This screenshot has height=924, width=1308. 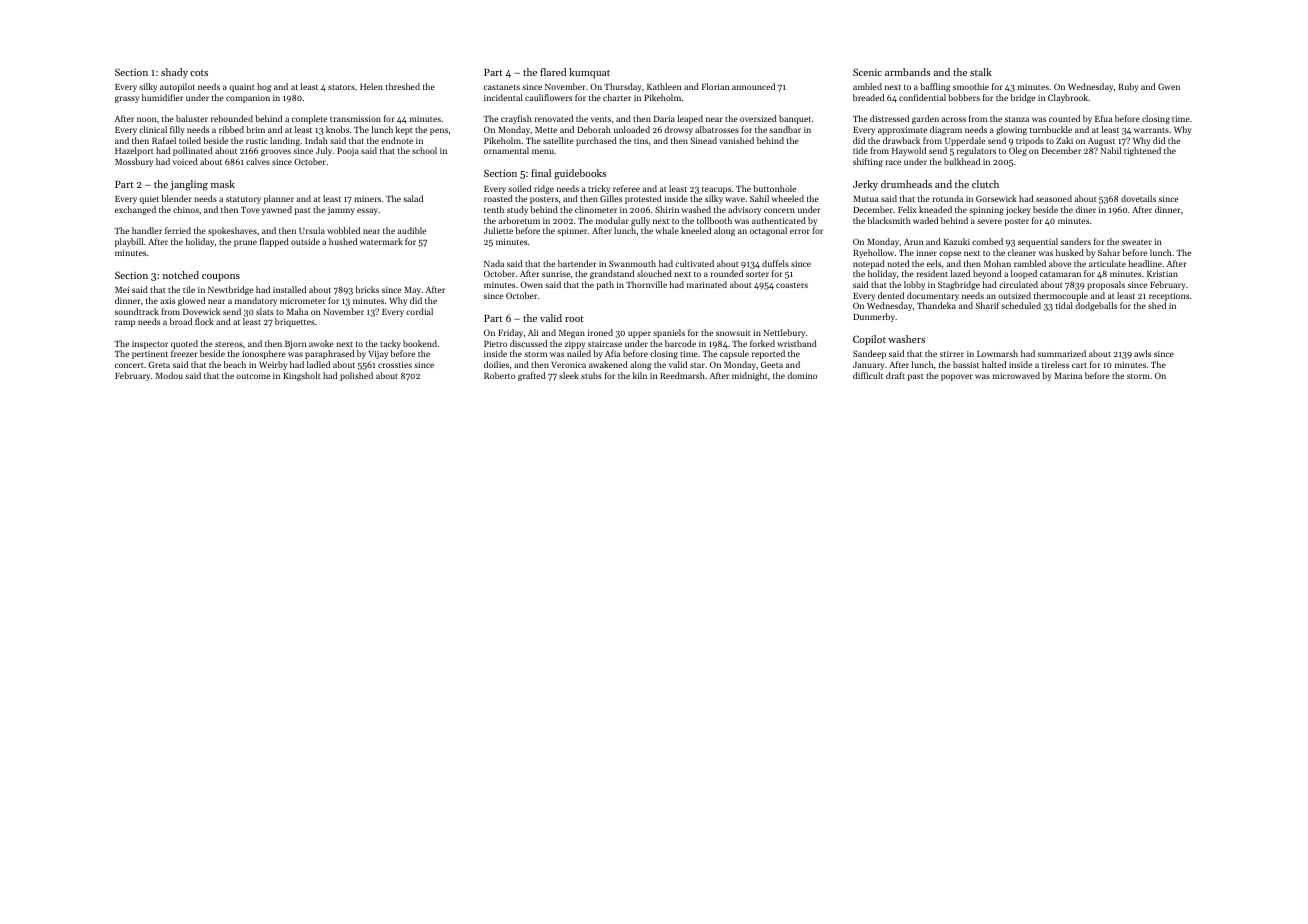 I want to click on Weirby, so click(x=273, y=365).
